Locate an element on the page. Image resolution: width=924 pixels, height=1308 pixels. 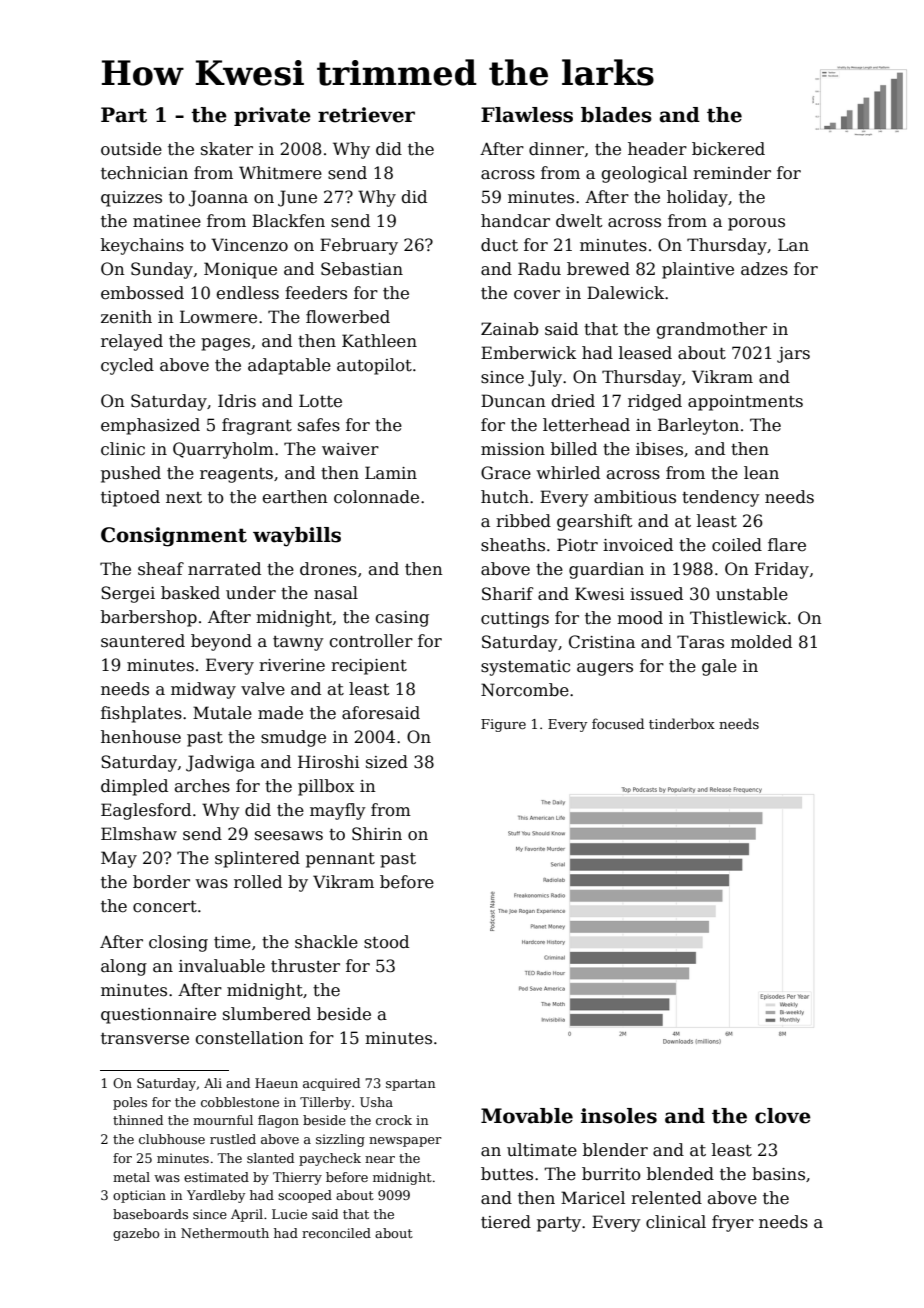
blades is located at coordinates (616, 115).
